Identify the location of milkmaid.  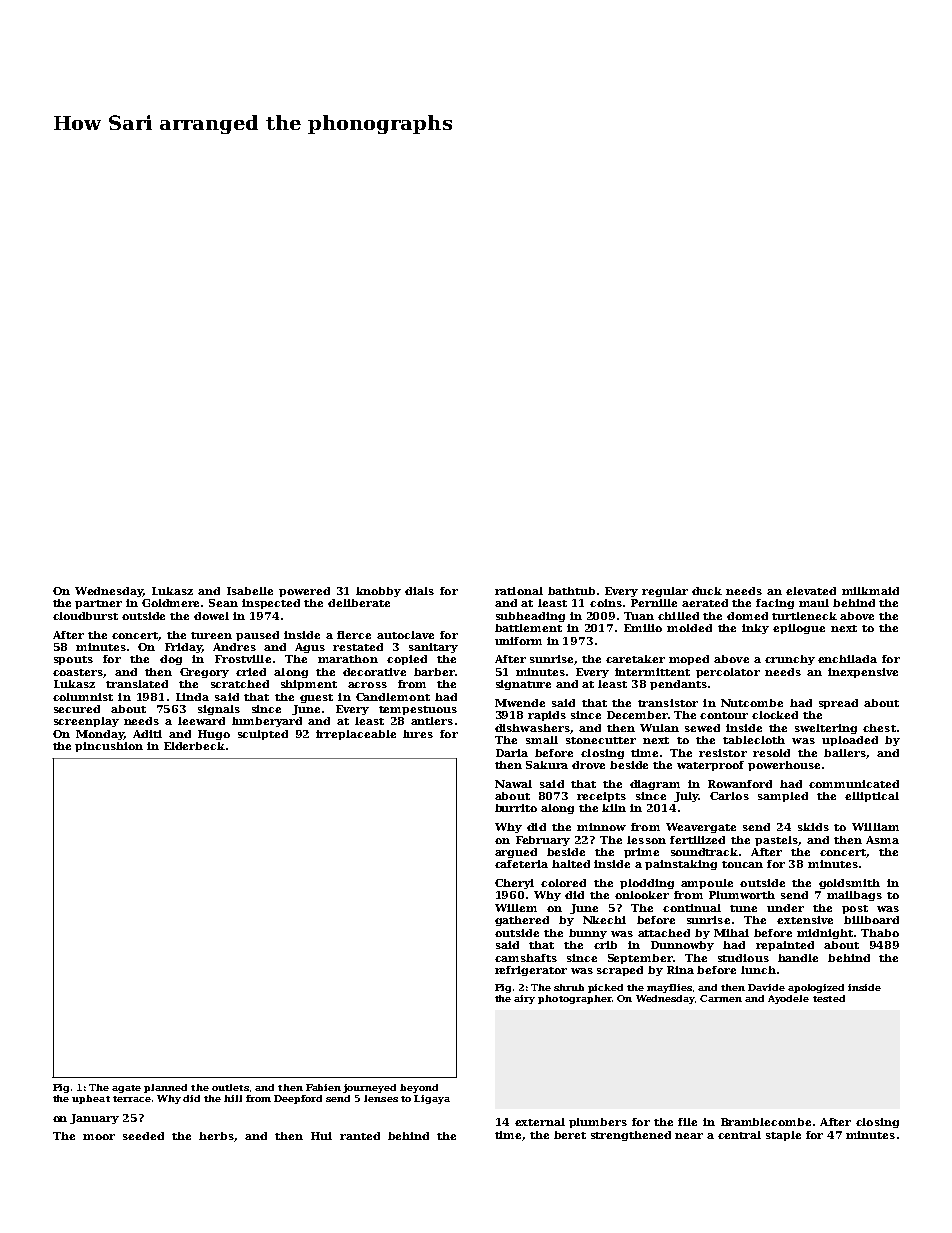
(870, 591).
